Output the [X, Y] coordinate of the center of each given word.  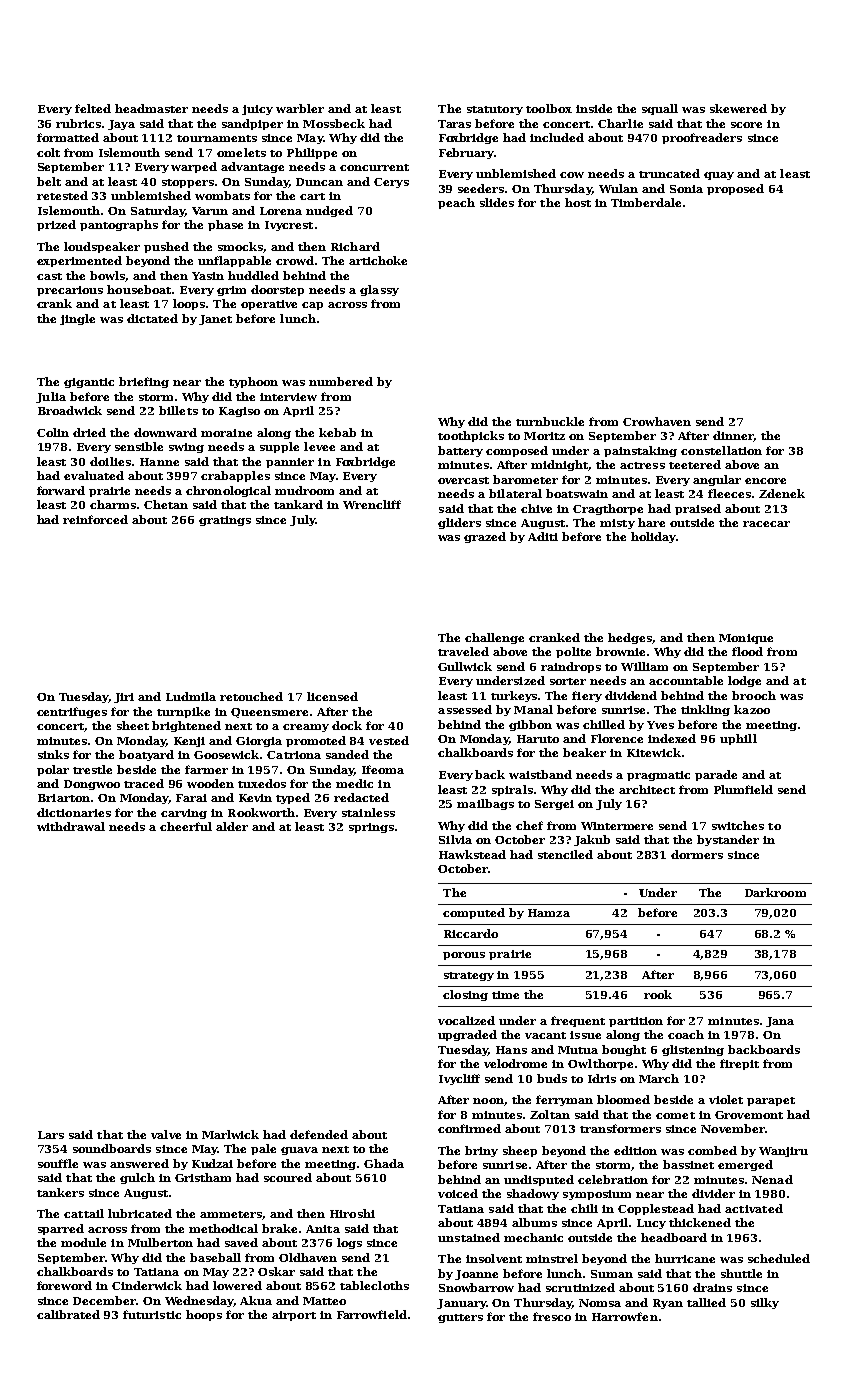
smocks [240, 246]
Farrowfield [372, 1314]
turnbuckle [550, 421]
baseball [215, 1257]
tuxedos [262, 783]
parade [716, 775]
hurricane [685, 1258]
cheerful [186, 826]
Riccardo [471, 933]
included [557, 137]
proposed [735, 189]
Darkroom [775, 892]
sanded [347, 754]
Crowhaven [657, 421]
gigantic [89, 383]
